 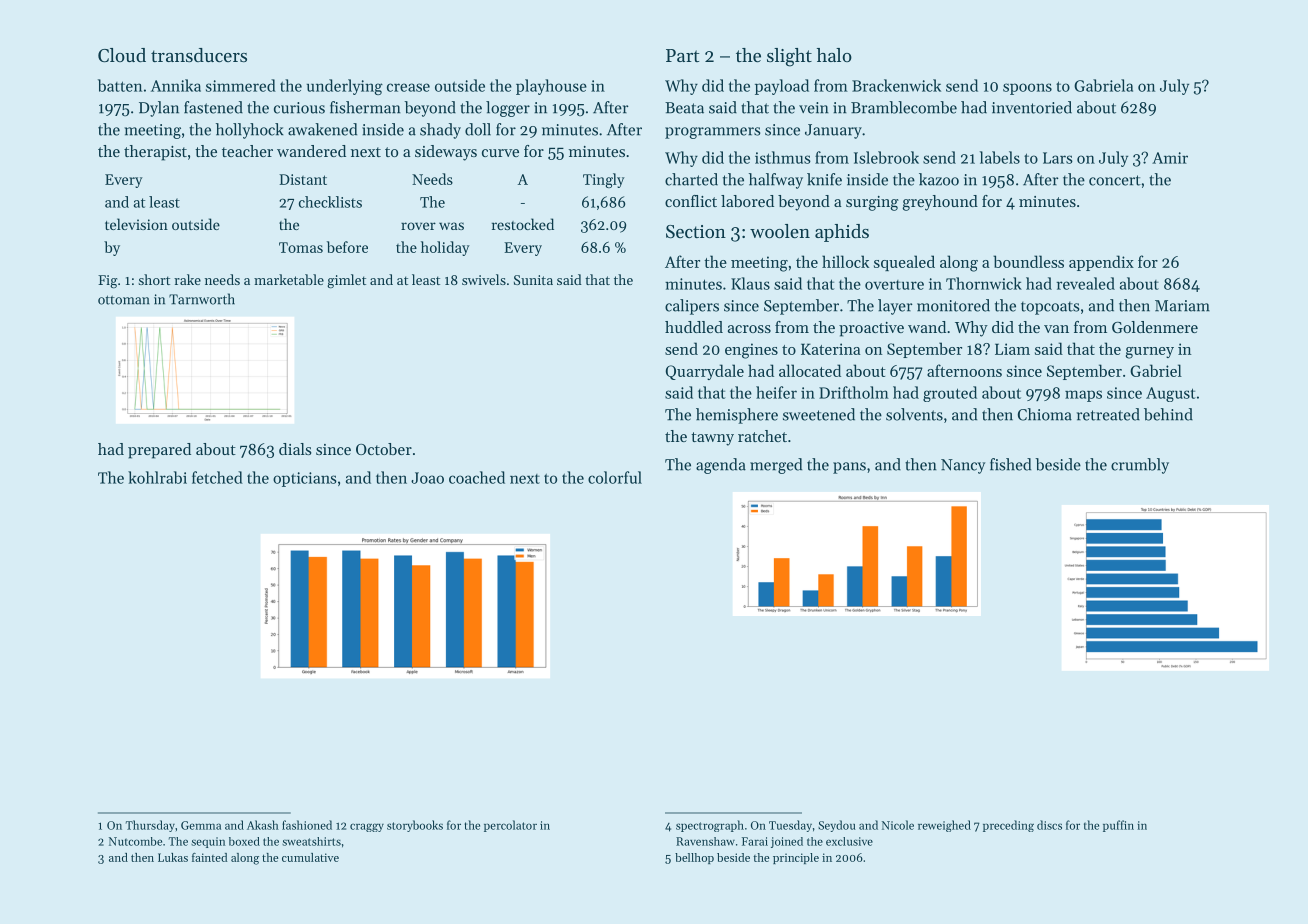 I want to click on colorful, so click(x=615, y=477).
